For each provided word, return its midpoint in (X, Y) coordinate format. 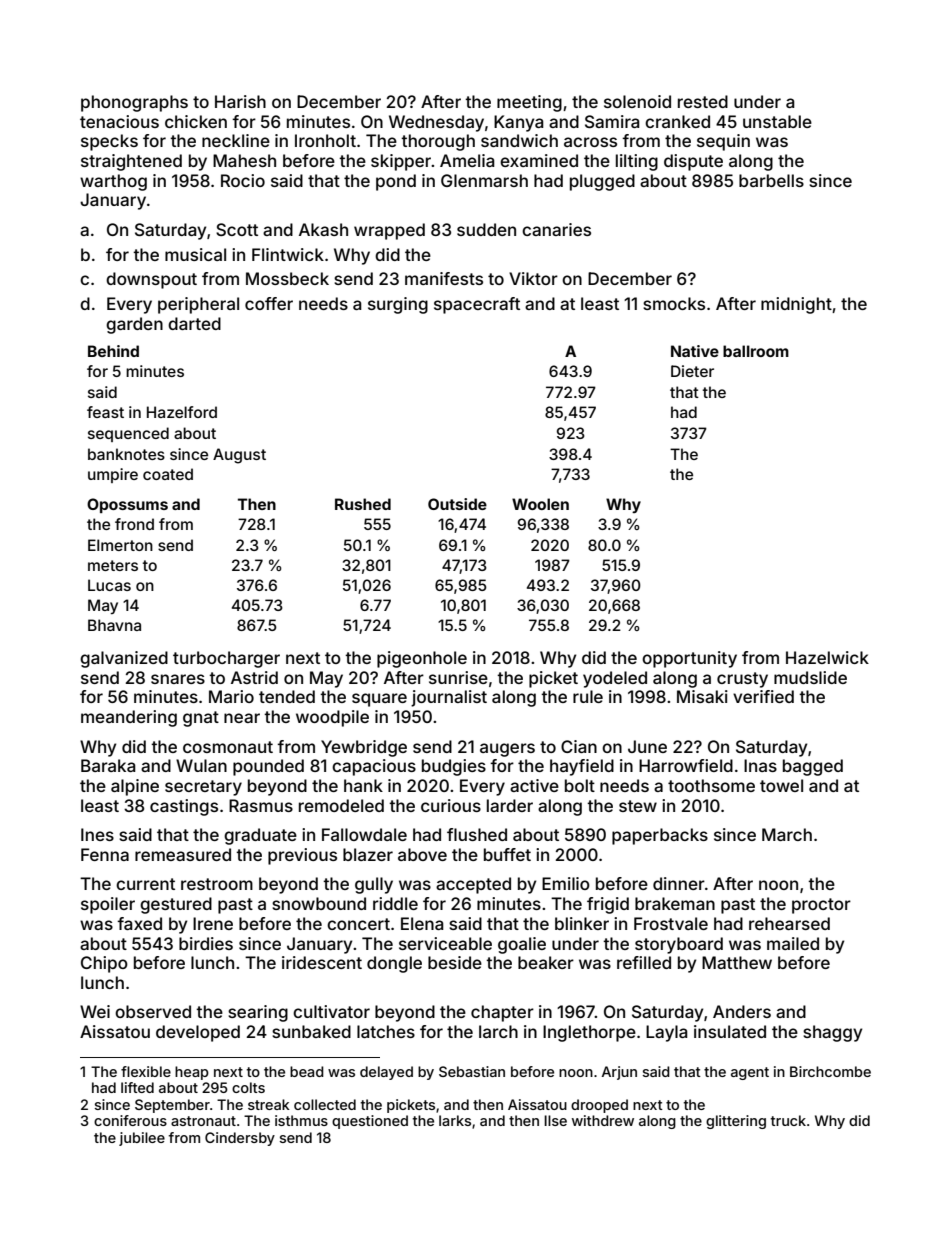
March (787, 834)
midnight (796, 305)
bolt (580, 785)
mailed (793, 943)
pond (396, 182)
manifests (444, 278)
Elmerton (120, 545)
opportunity (689, 659)
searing (258, 1013)
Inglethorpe (589, 1033)
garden (134, 325)
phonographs (134, 103)
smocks (674, 303)
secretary (203, 788)
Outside (457, 504)
